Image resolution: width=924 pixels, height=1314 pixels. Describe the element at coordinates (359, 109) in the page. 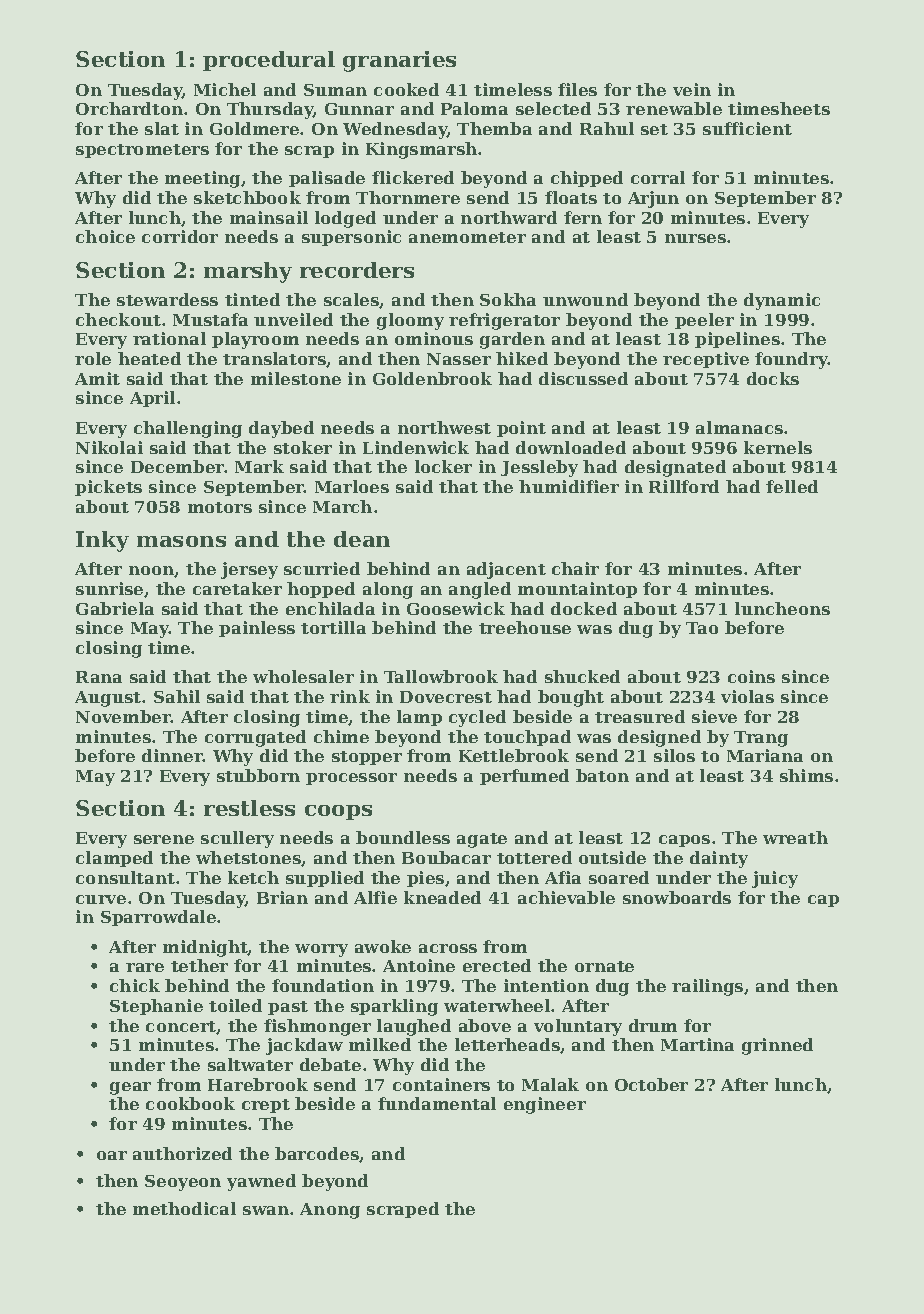

I see `Gunnar` at that location.
